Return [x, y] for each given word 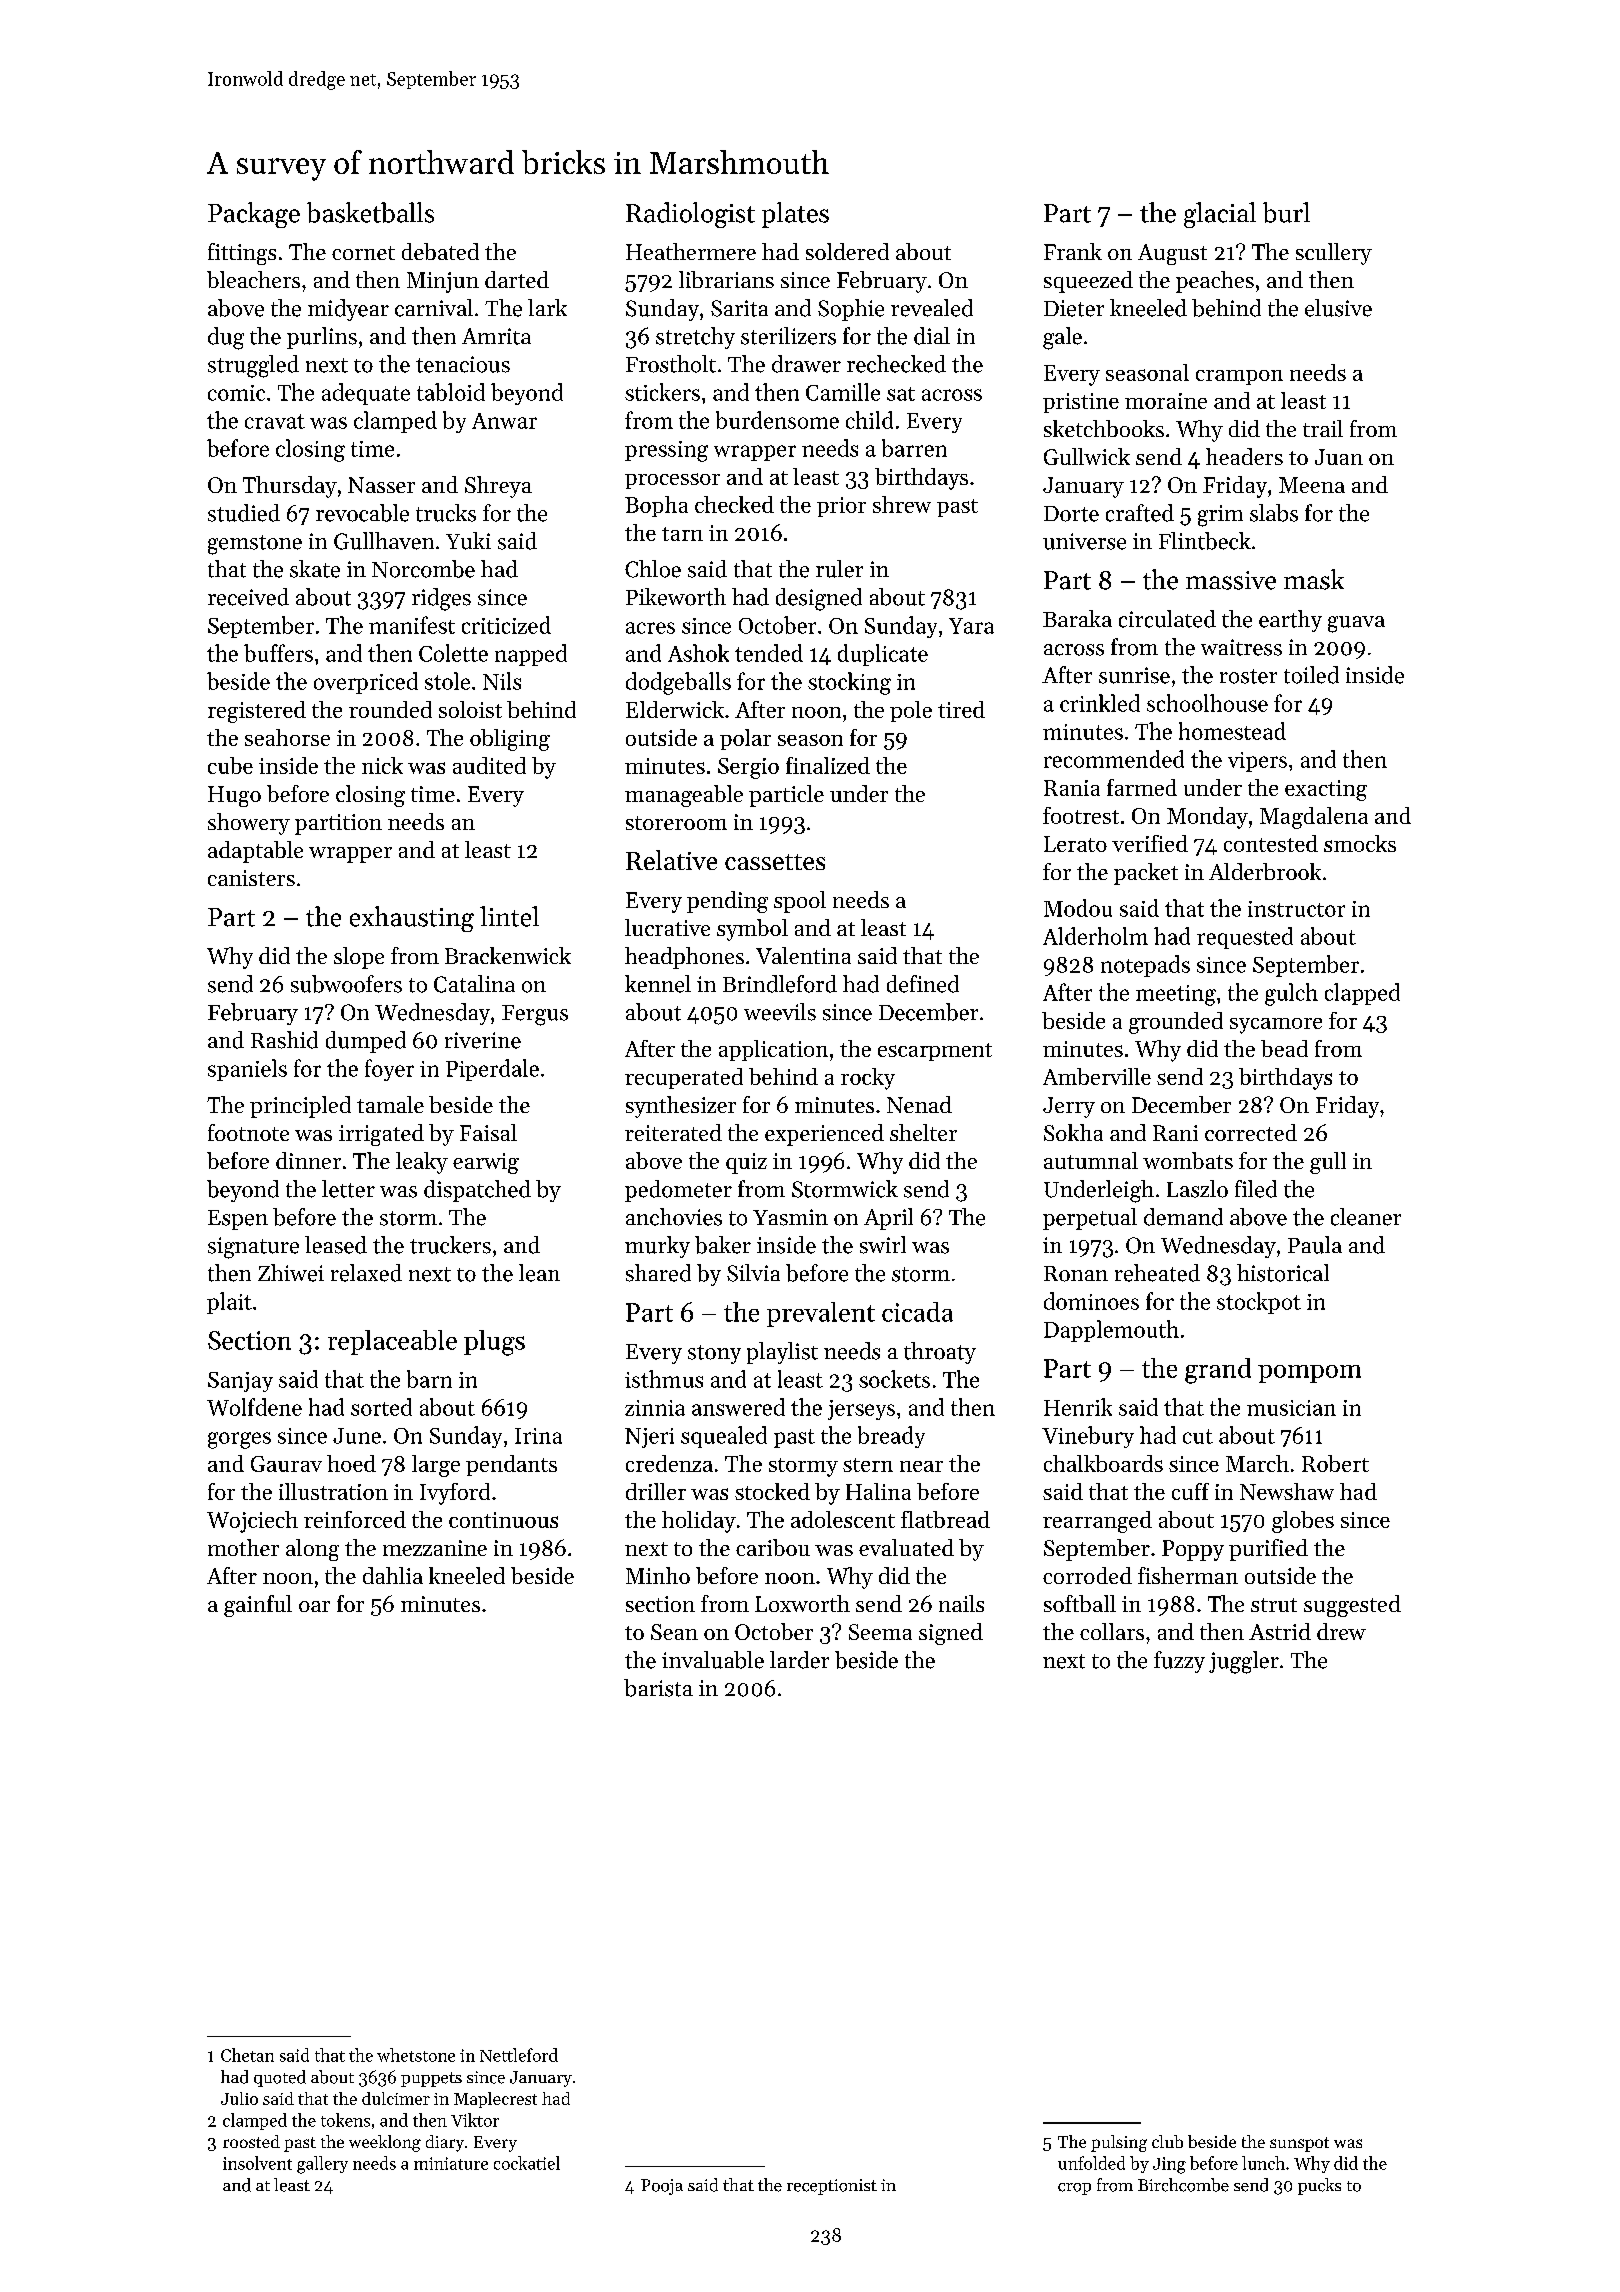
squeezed [1088, 282]
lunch [1263, 2163]
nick [382, 765]
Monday [1207, 818]
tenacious [463, 364]
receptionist [832, 2187]
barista [658, 1688]
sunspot [1299, 2144]
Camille [843, 392]
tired [961, 709]
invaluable [713, 1660]
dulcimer [396, 2098]
